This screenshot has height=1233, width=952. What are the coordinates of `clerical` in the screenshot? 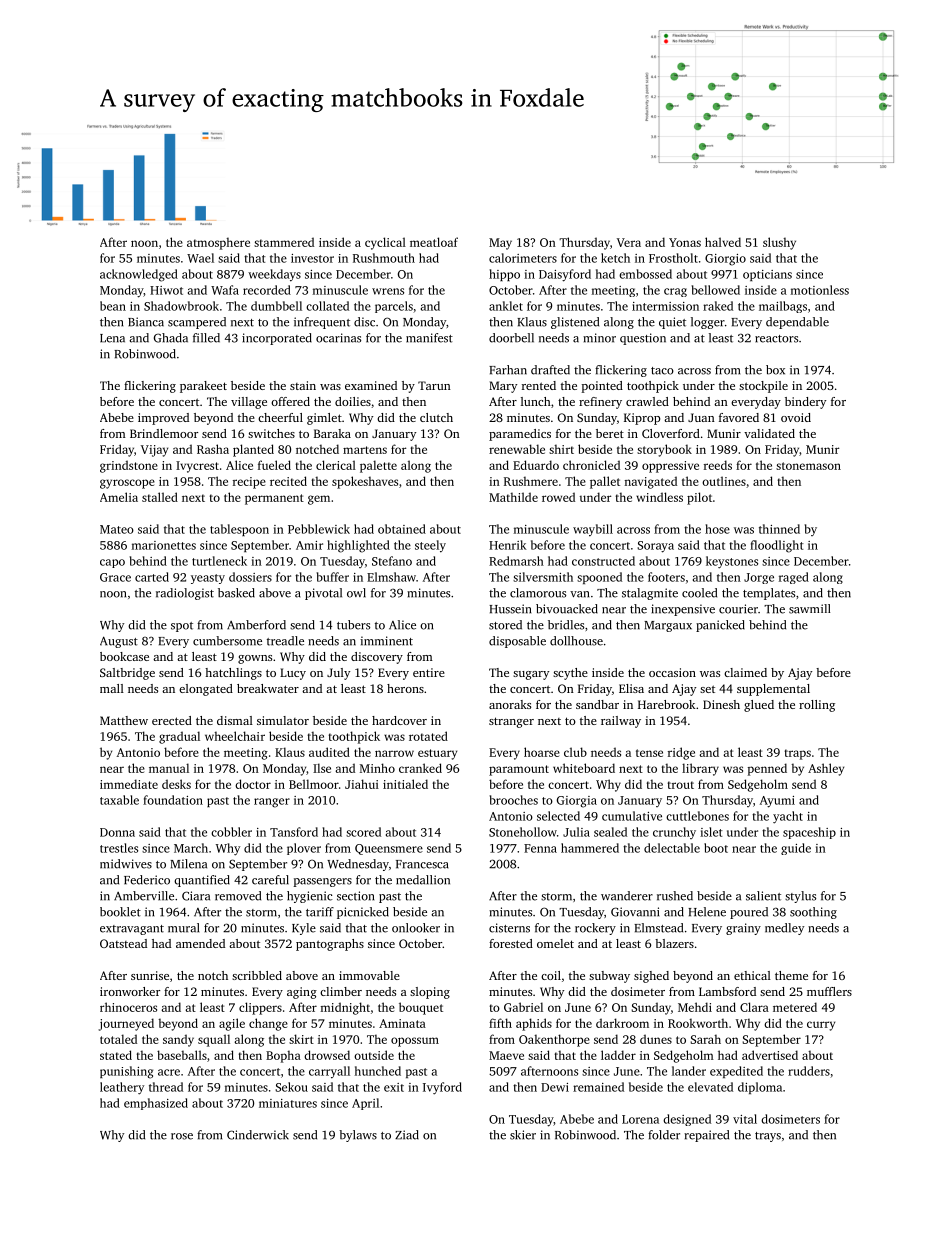 It's located at (336, 465).
